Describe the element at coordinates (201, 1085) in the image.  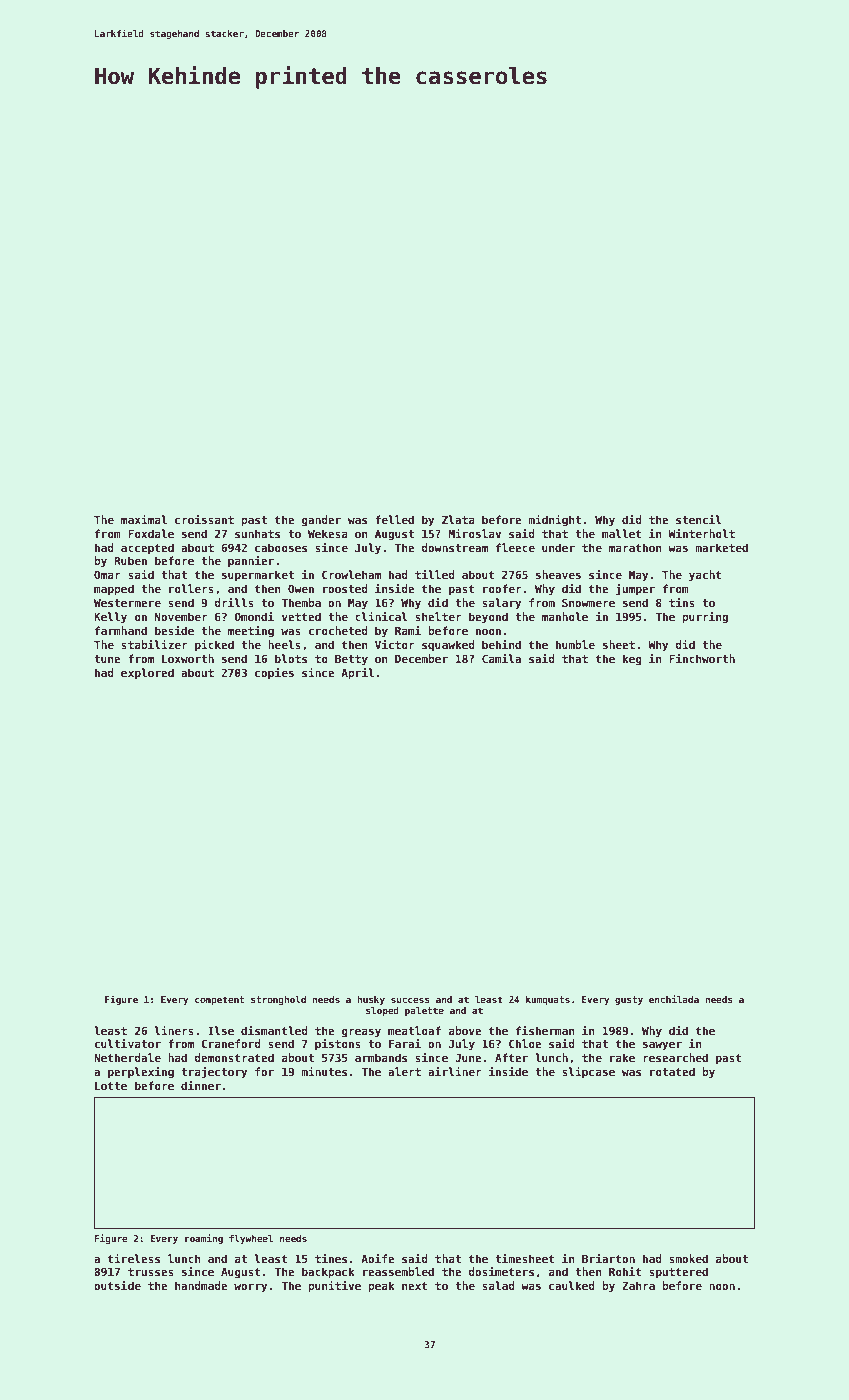
I see `dinner` at that location.
